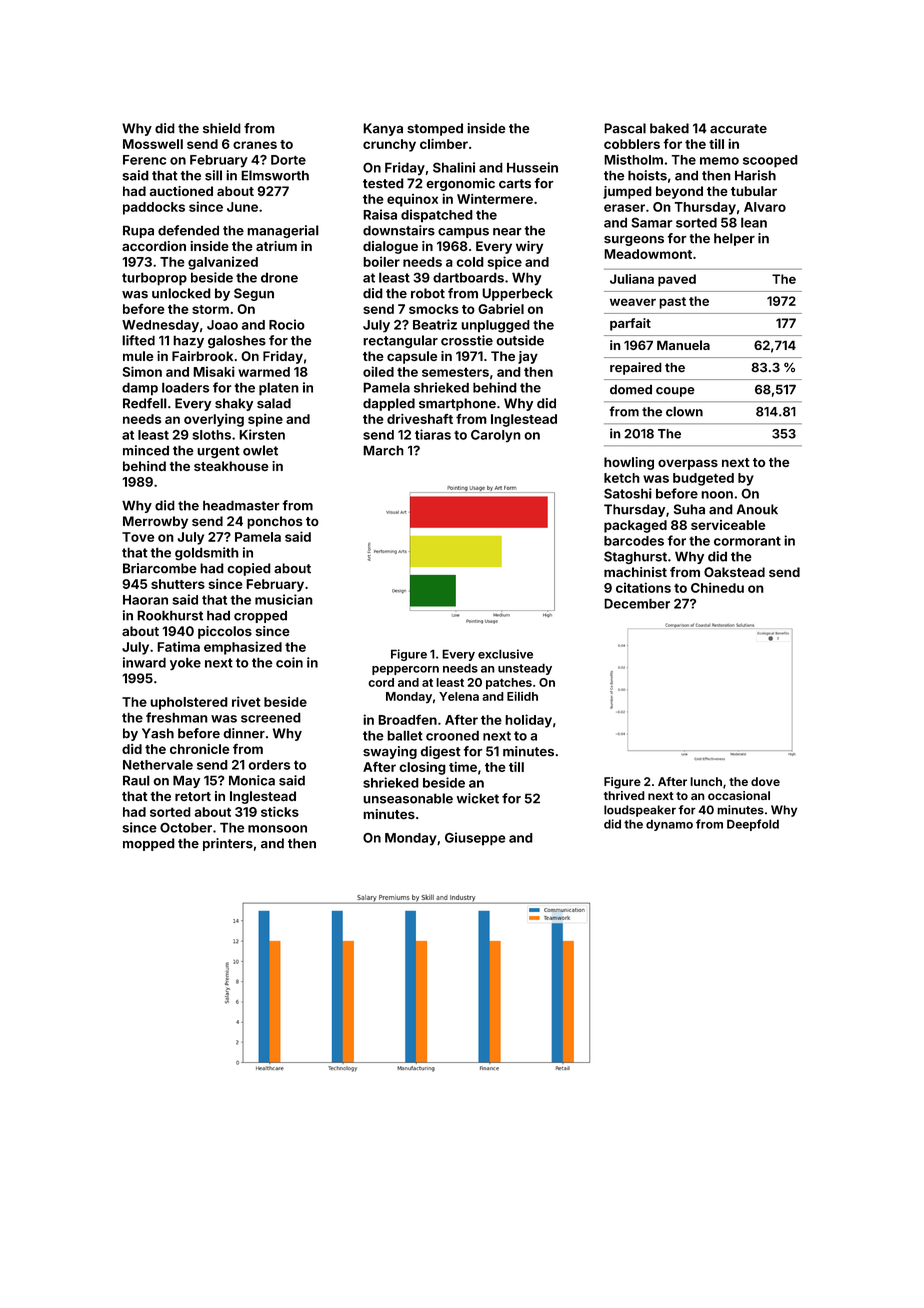 The width and height of the page is (924, 1308). Describe the element at coordinates (435, 129) in the page. I see `stomped` at that location.
